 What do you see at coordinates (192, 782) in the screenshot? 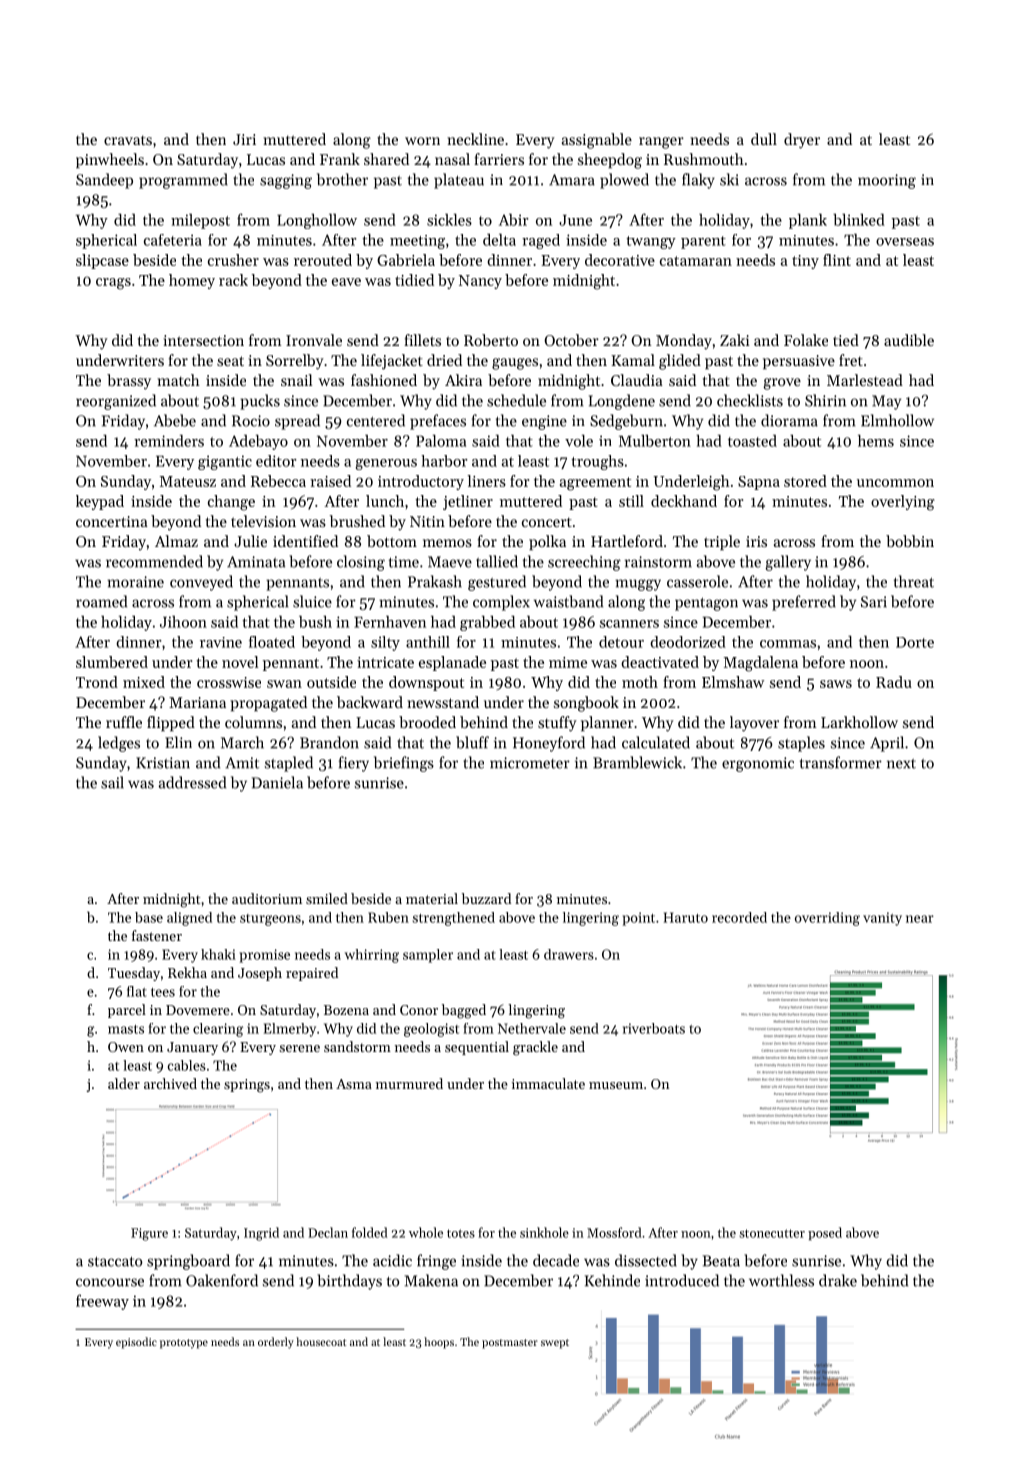
I see `addressed` at bounding box center [192, 782].
